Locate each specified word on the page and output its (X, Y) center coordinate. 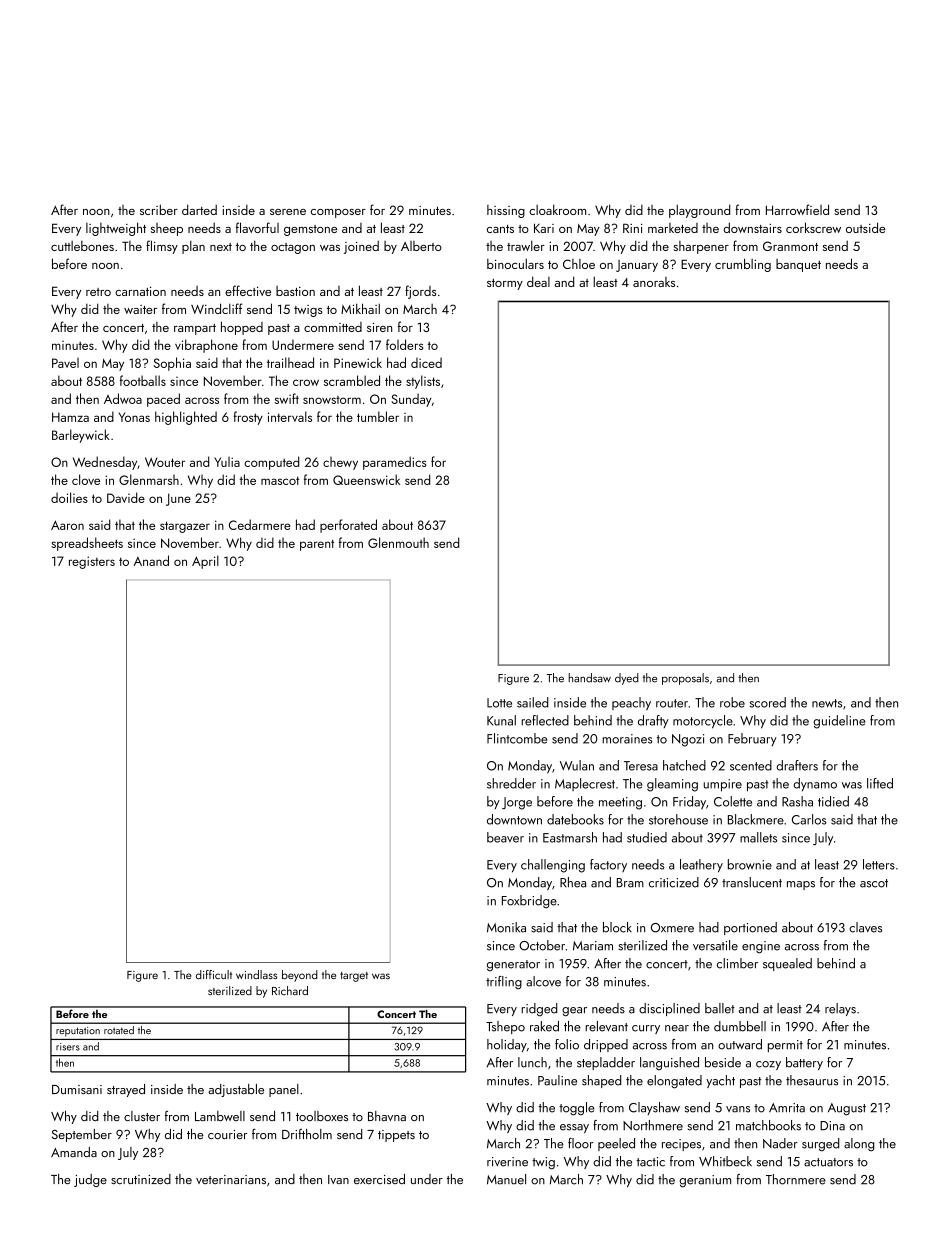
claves (865, 927)
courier (227, 1134)
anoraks (654, 282)
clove (86, 479)
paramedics (394, 463)
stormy (505, 284)
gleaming (672, 785)
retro (98, 292)
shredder (511, 783)
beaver (505, 837)
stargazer (185, 527)
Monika (506, 927)
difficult (214, 974)
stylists (423, 382)
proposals (685, 679)
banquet (798, 265)
